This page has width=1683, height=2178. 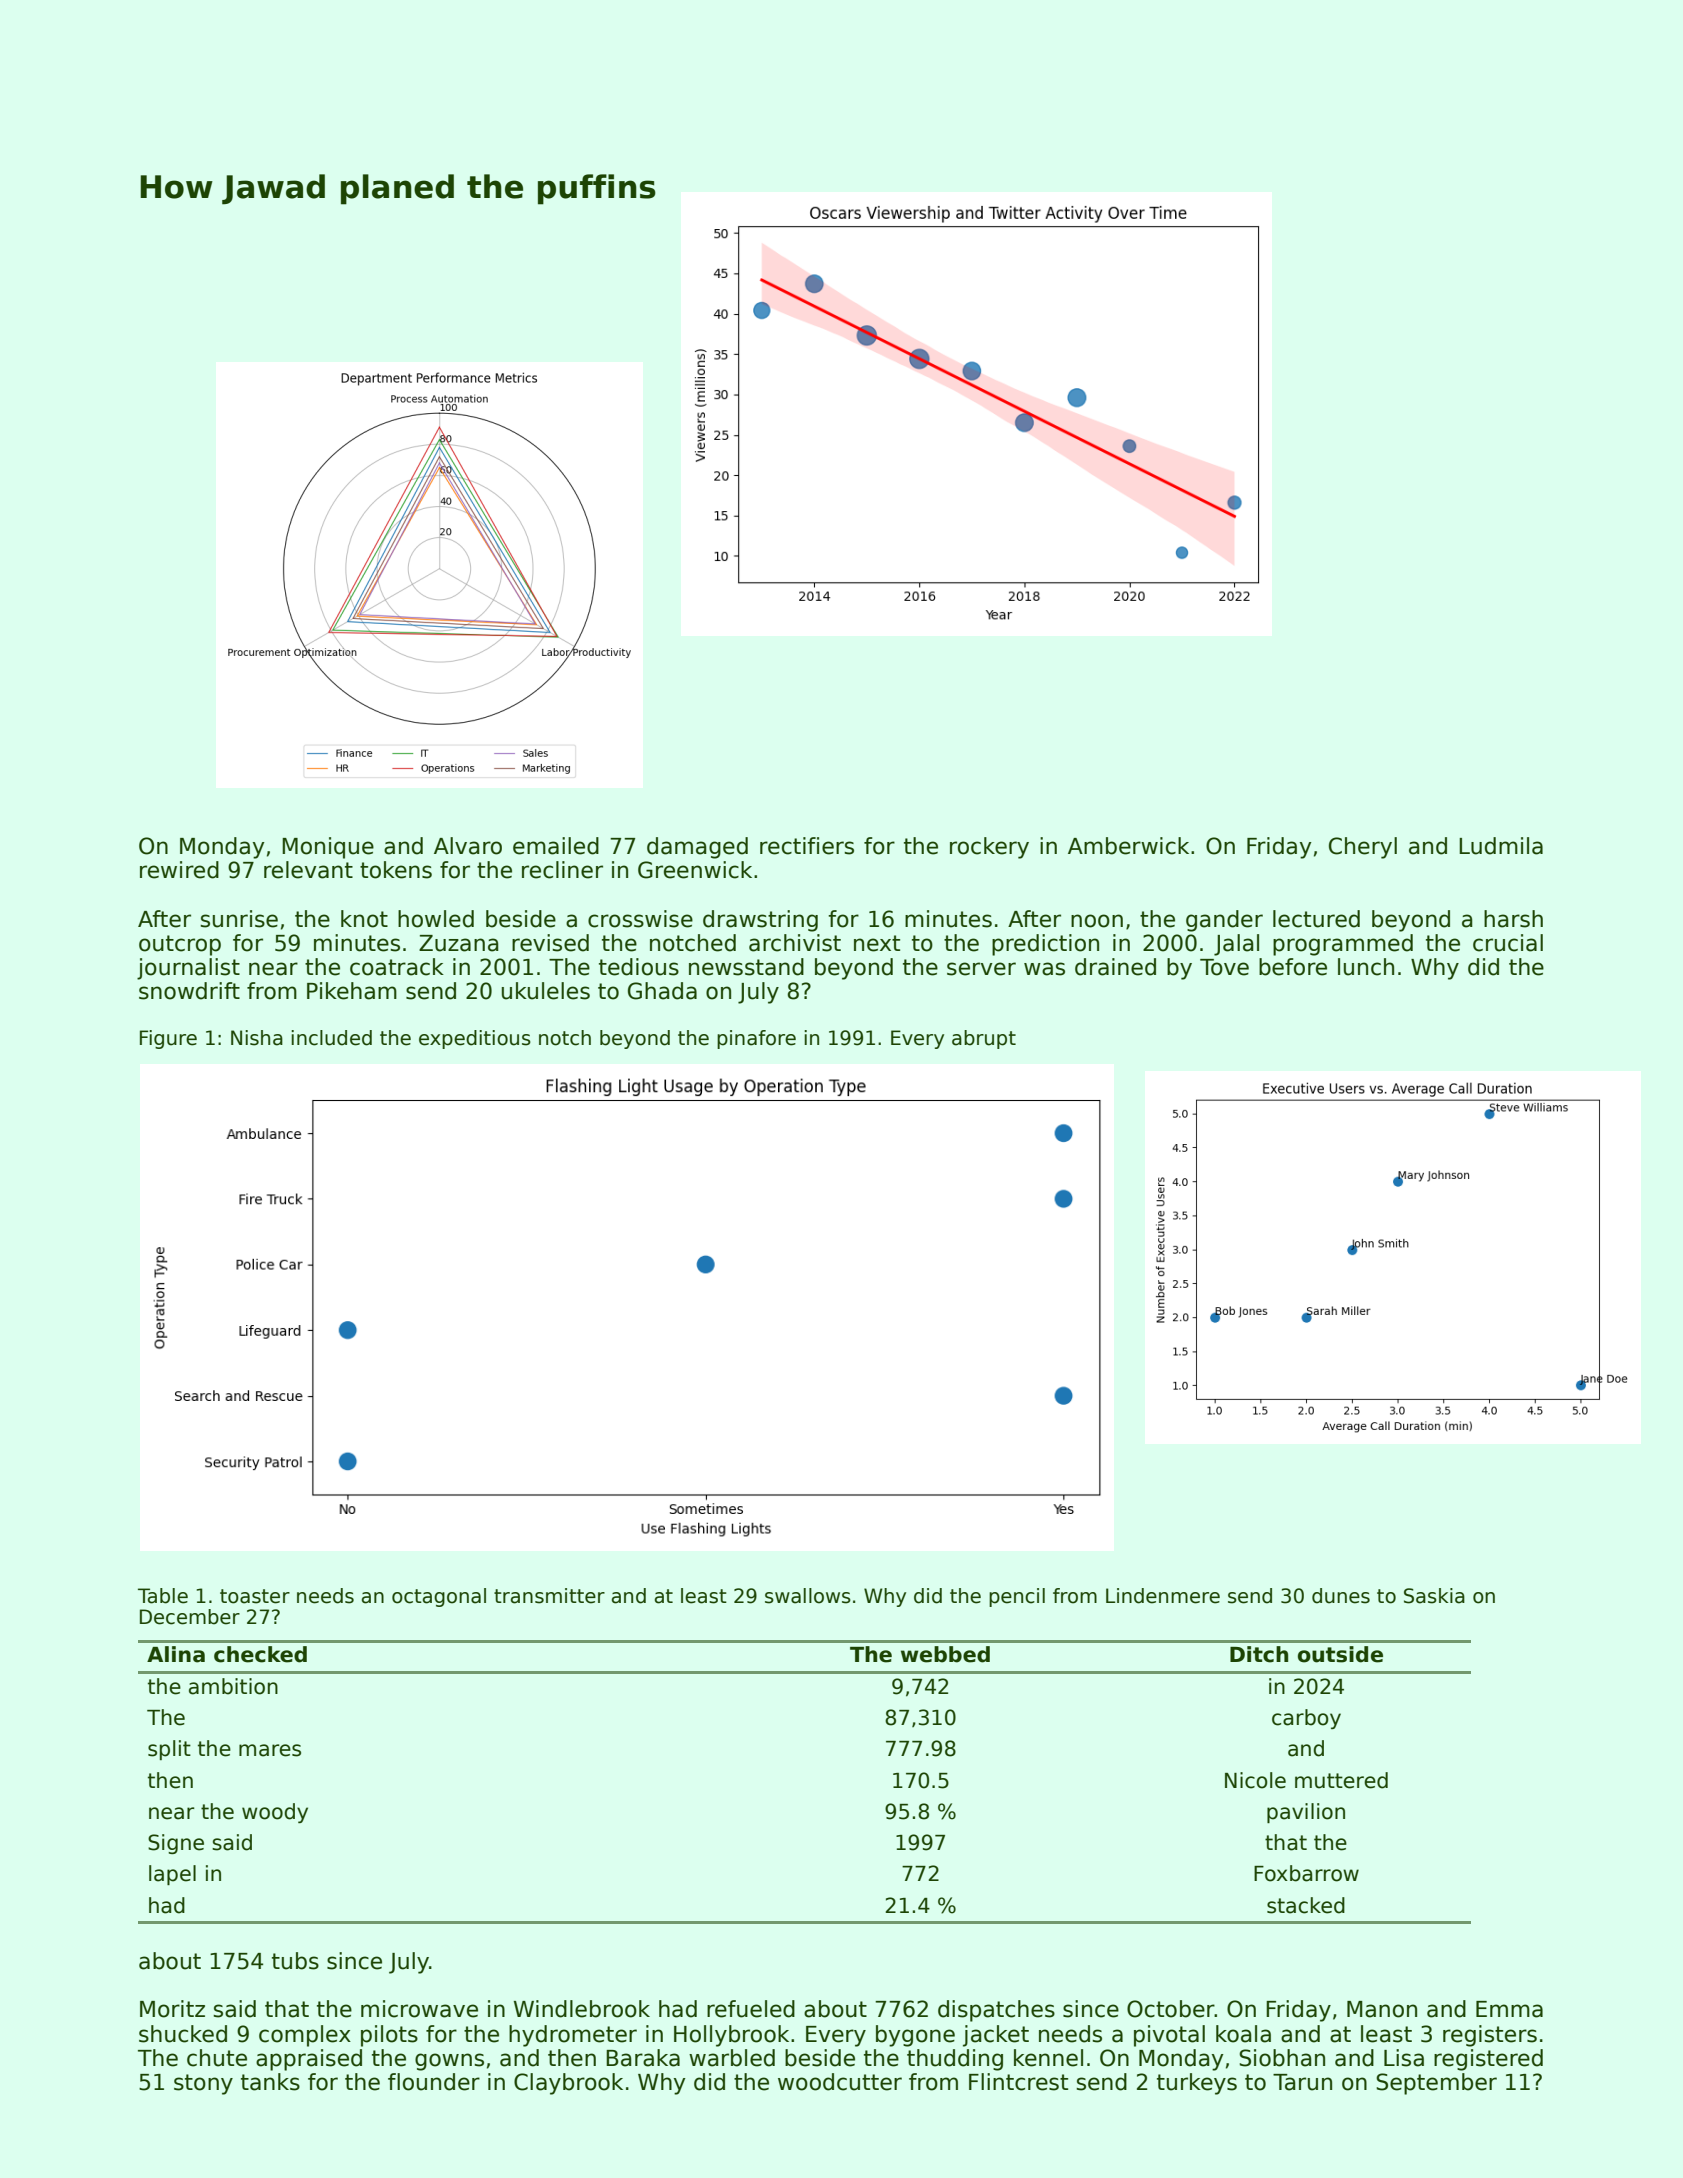 What do you see at coordinates (989, 848) in the page?
I see `rockery` at bounding box center [989, 848].
